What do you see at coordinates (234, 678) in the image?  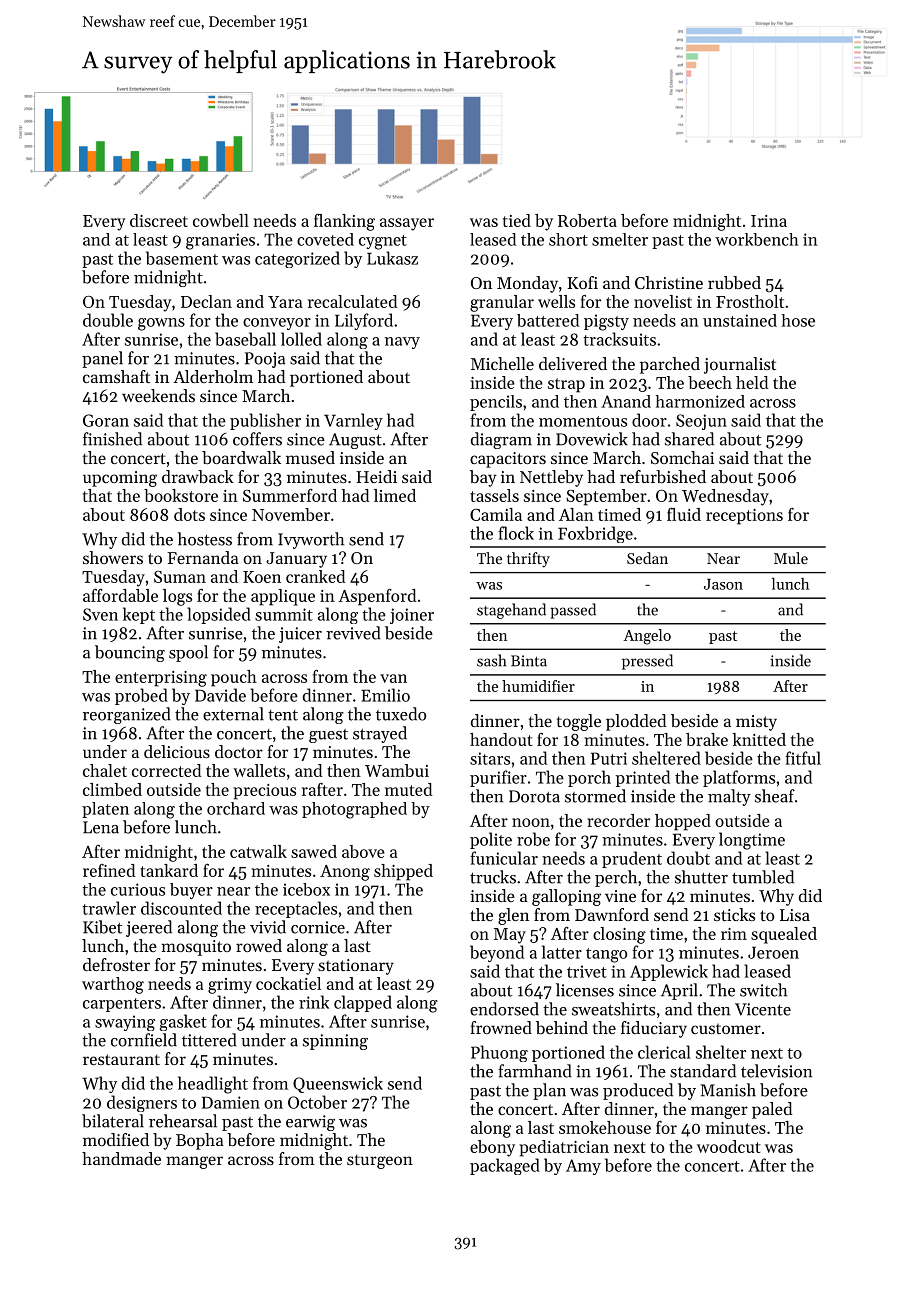 I see `pouch` at bounding box center [234, 678].
